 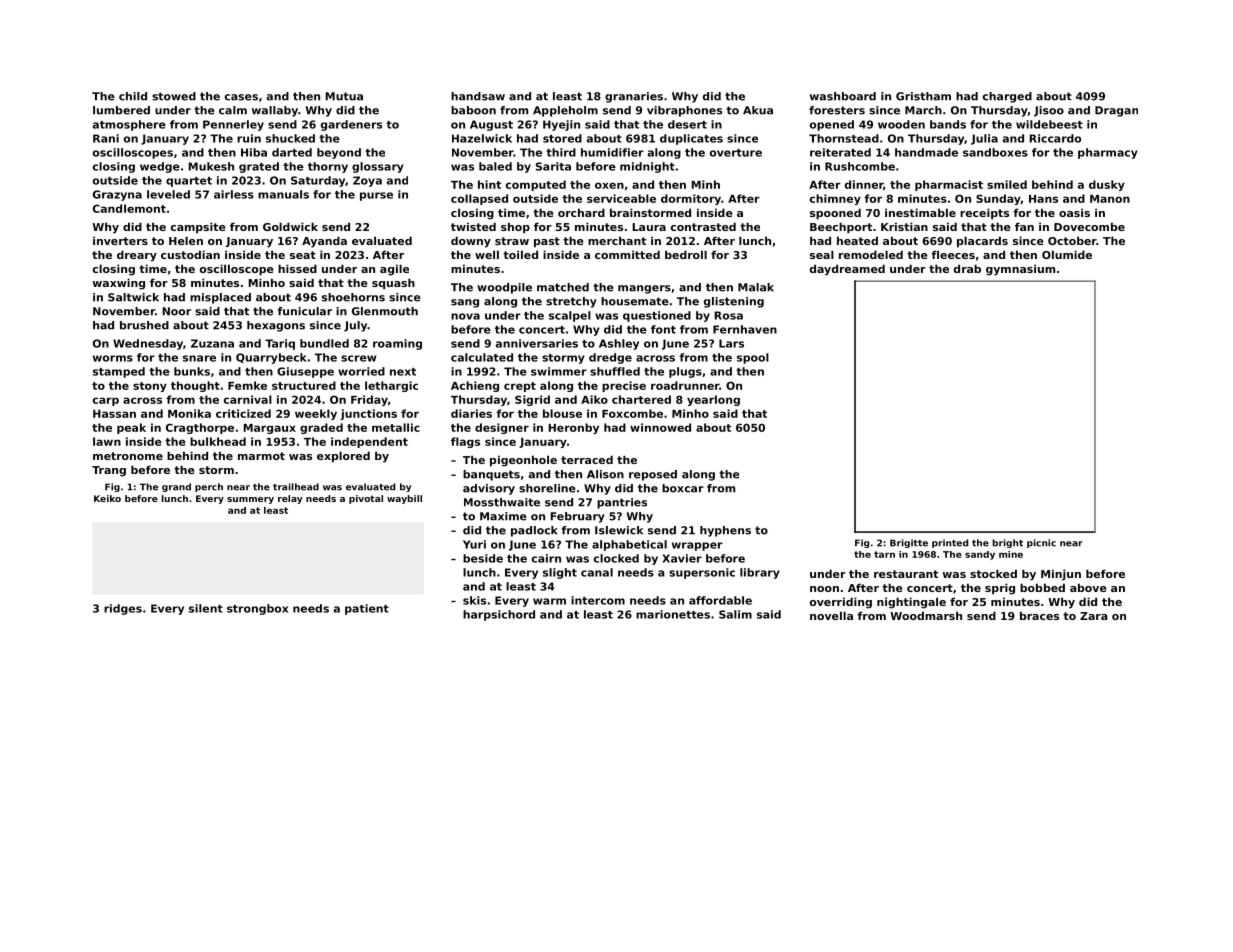 What do you see at coordinates (133, 96) in the page?
I see `child` at bounding box center [133, 96].
